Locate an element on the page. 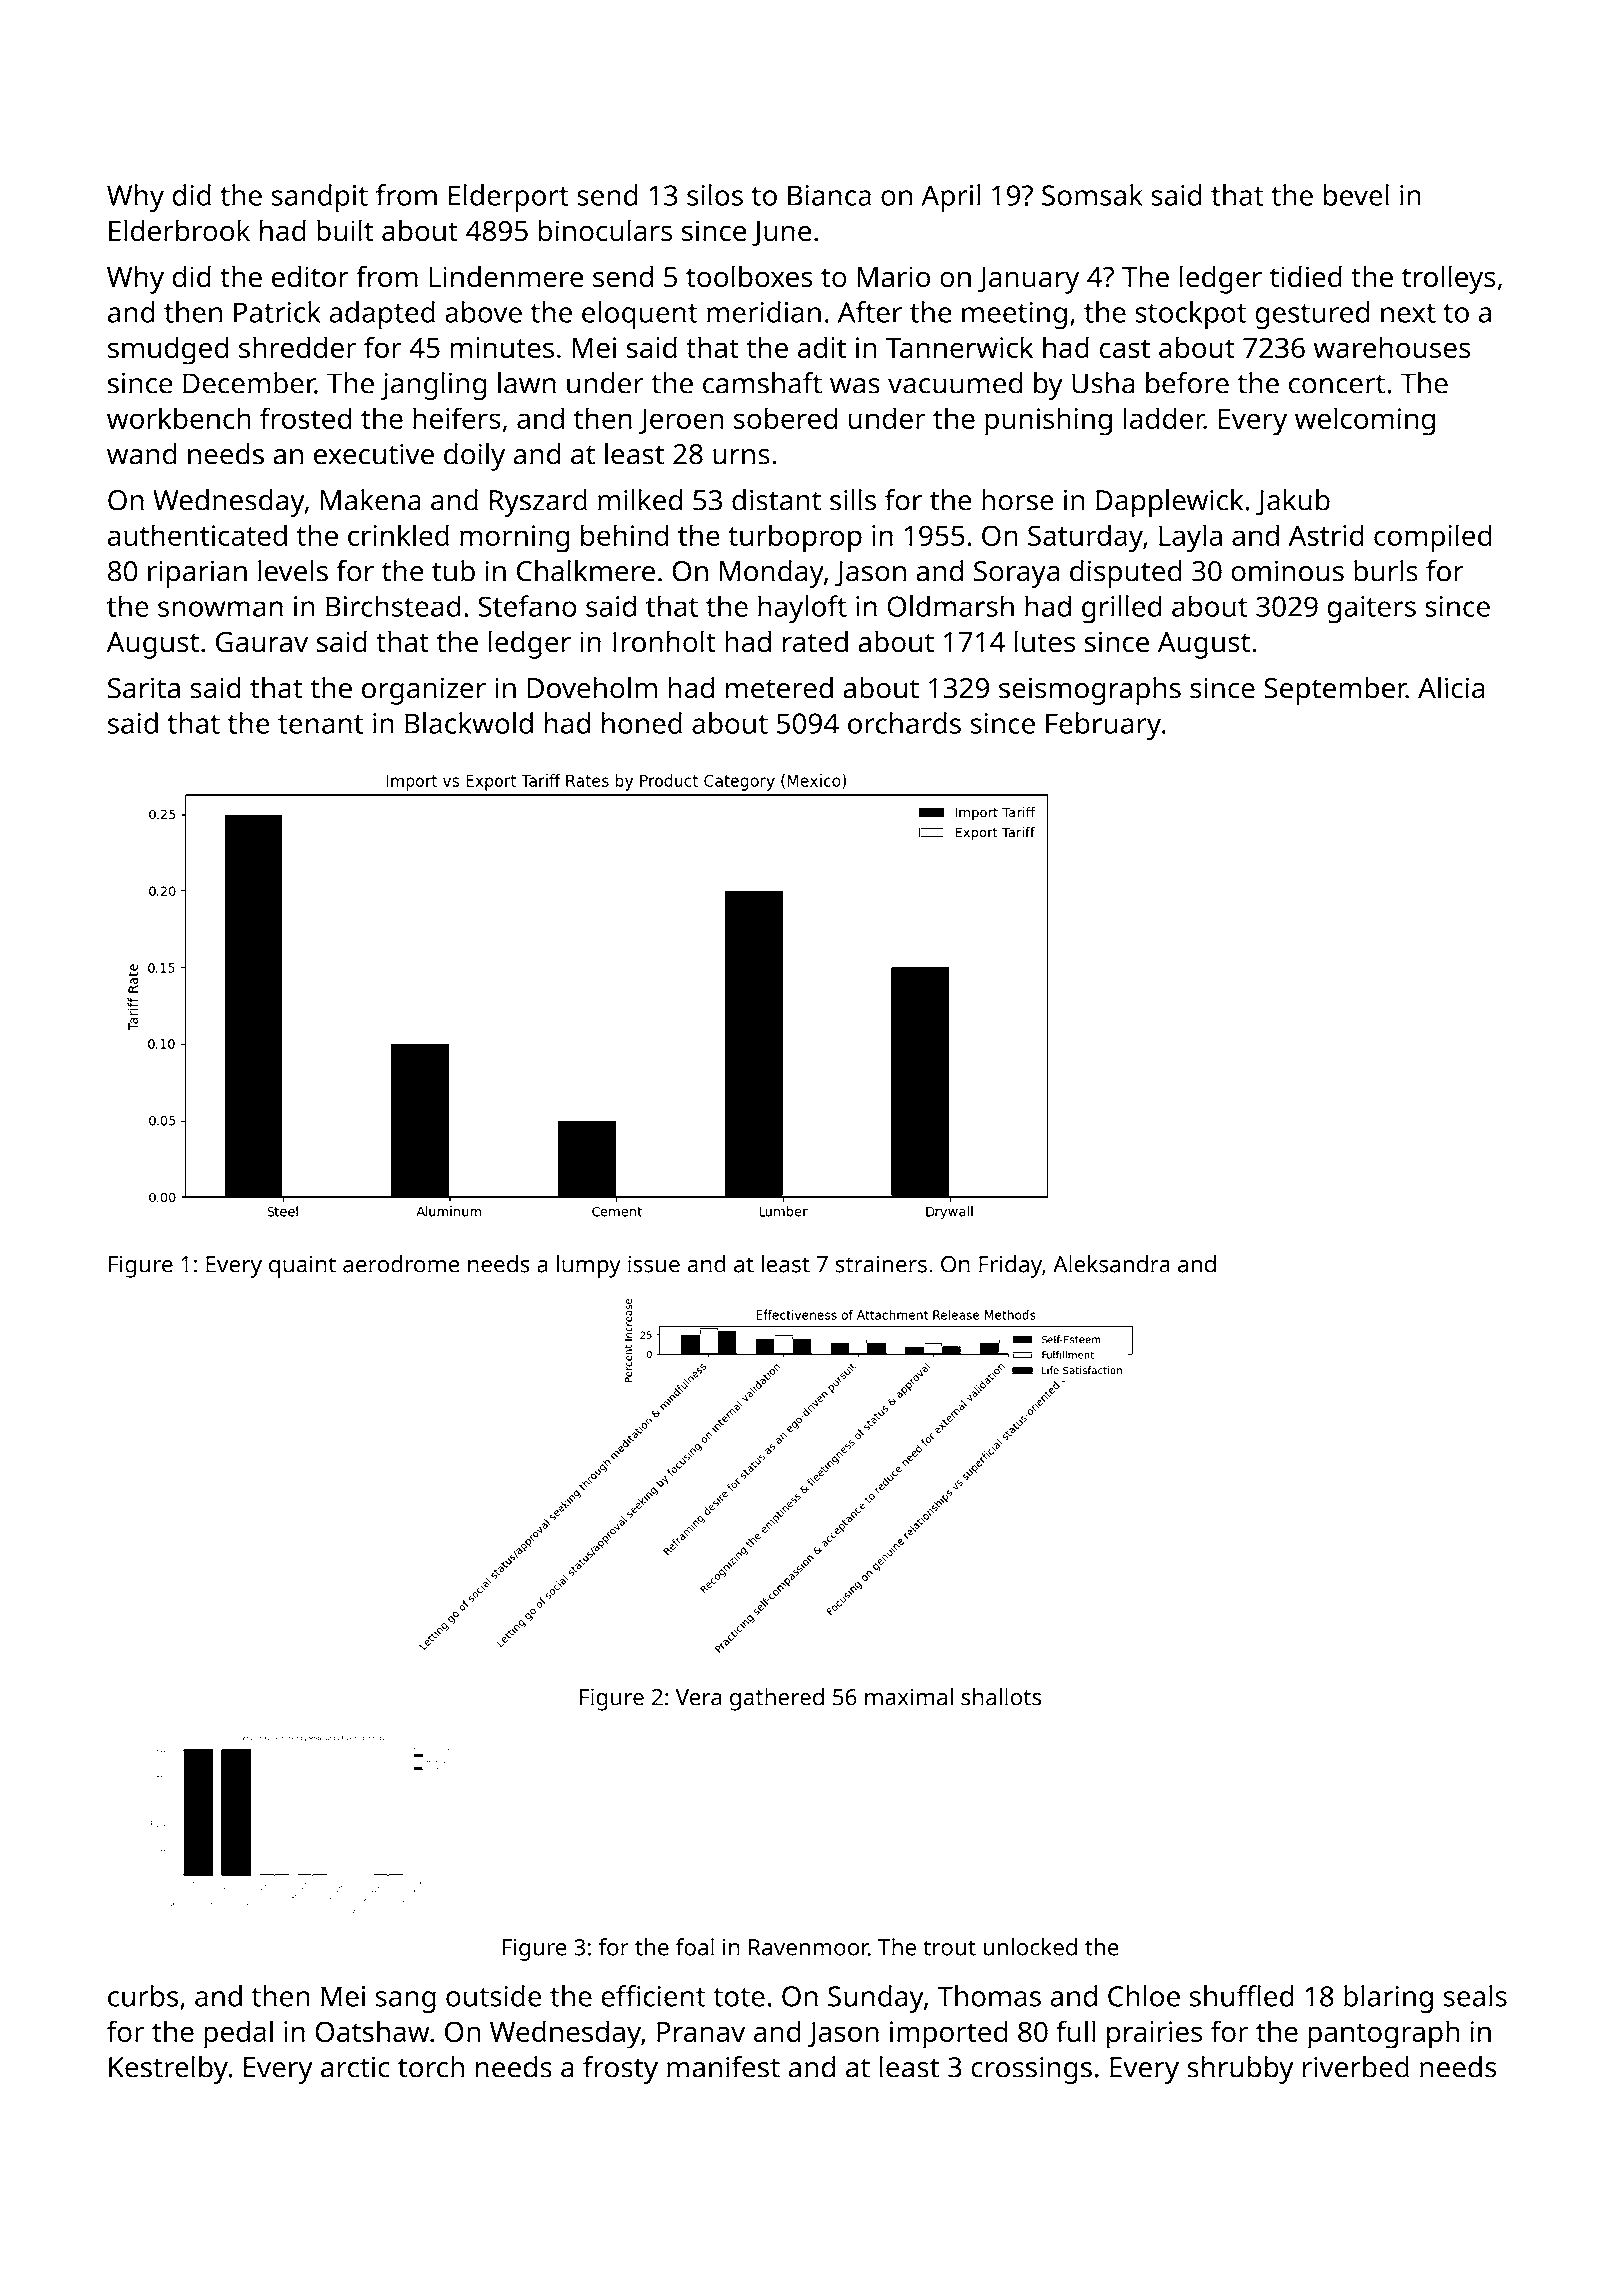 The height and width of the page is (2292, 1620). seismographs is located at coordinates (1090, 691).
